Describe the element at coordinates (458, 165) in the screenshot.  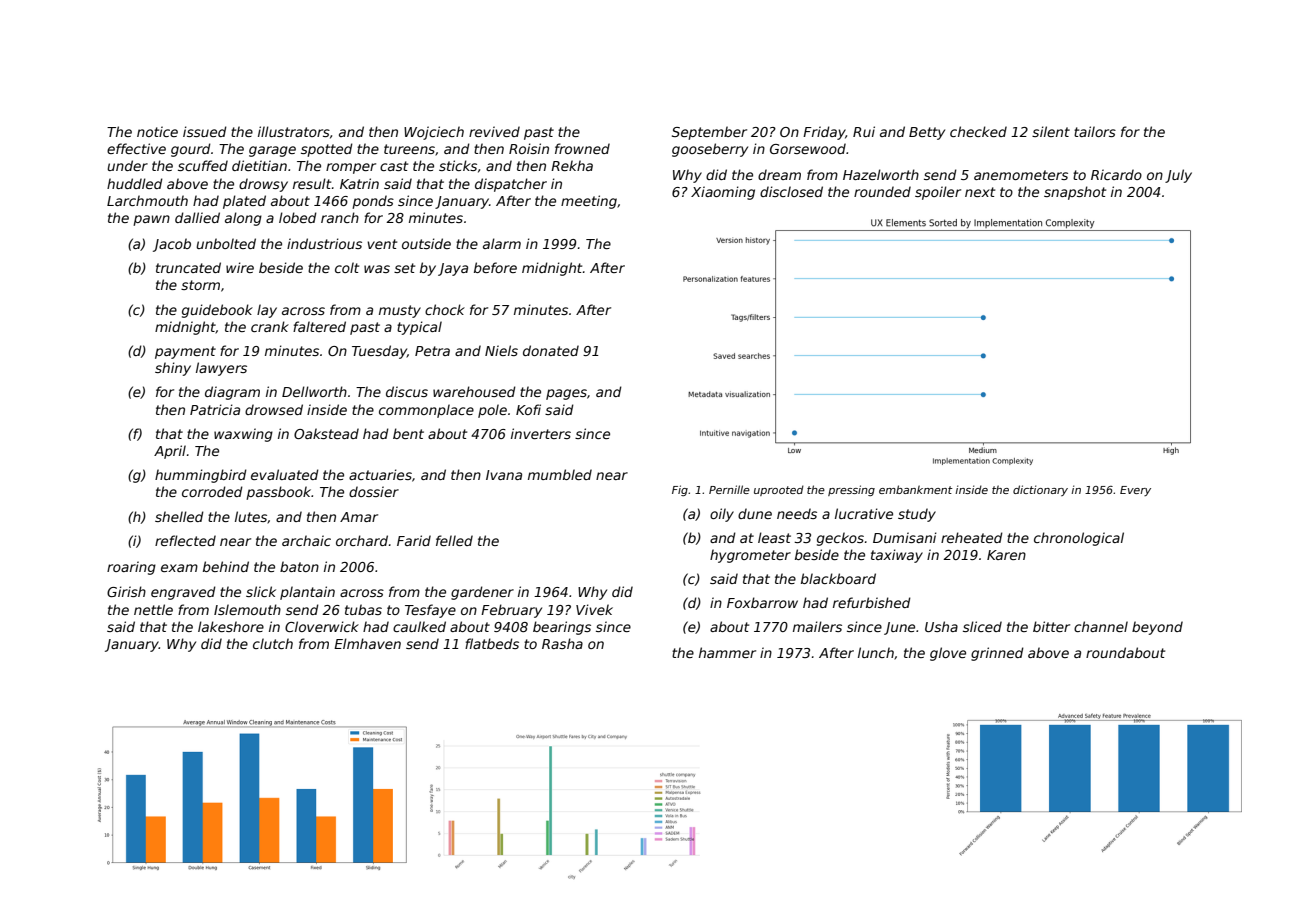
I see `sticks` at that location.
